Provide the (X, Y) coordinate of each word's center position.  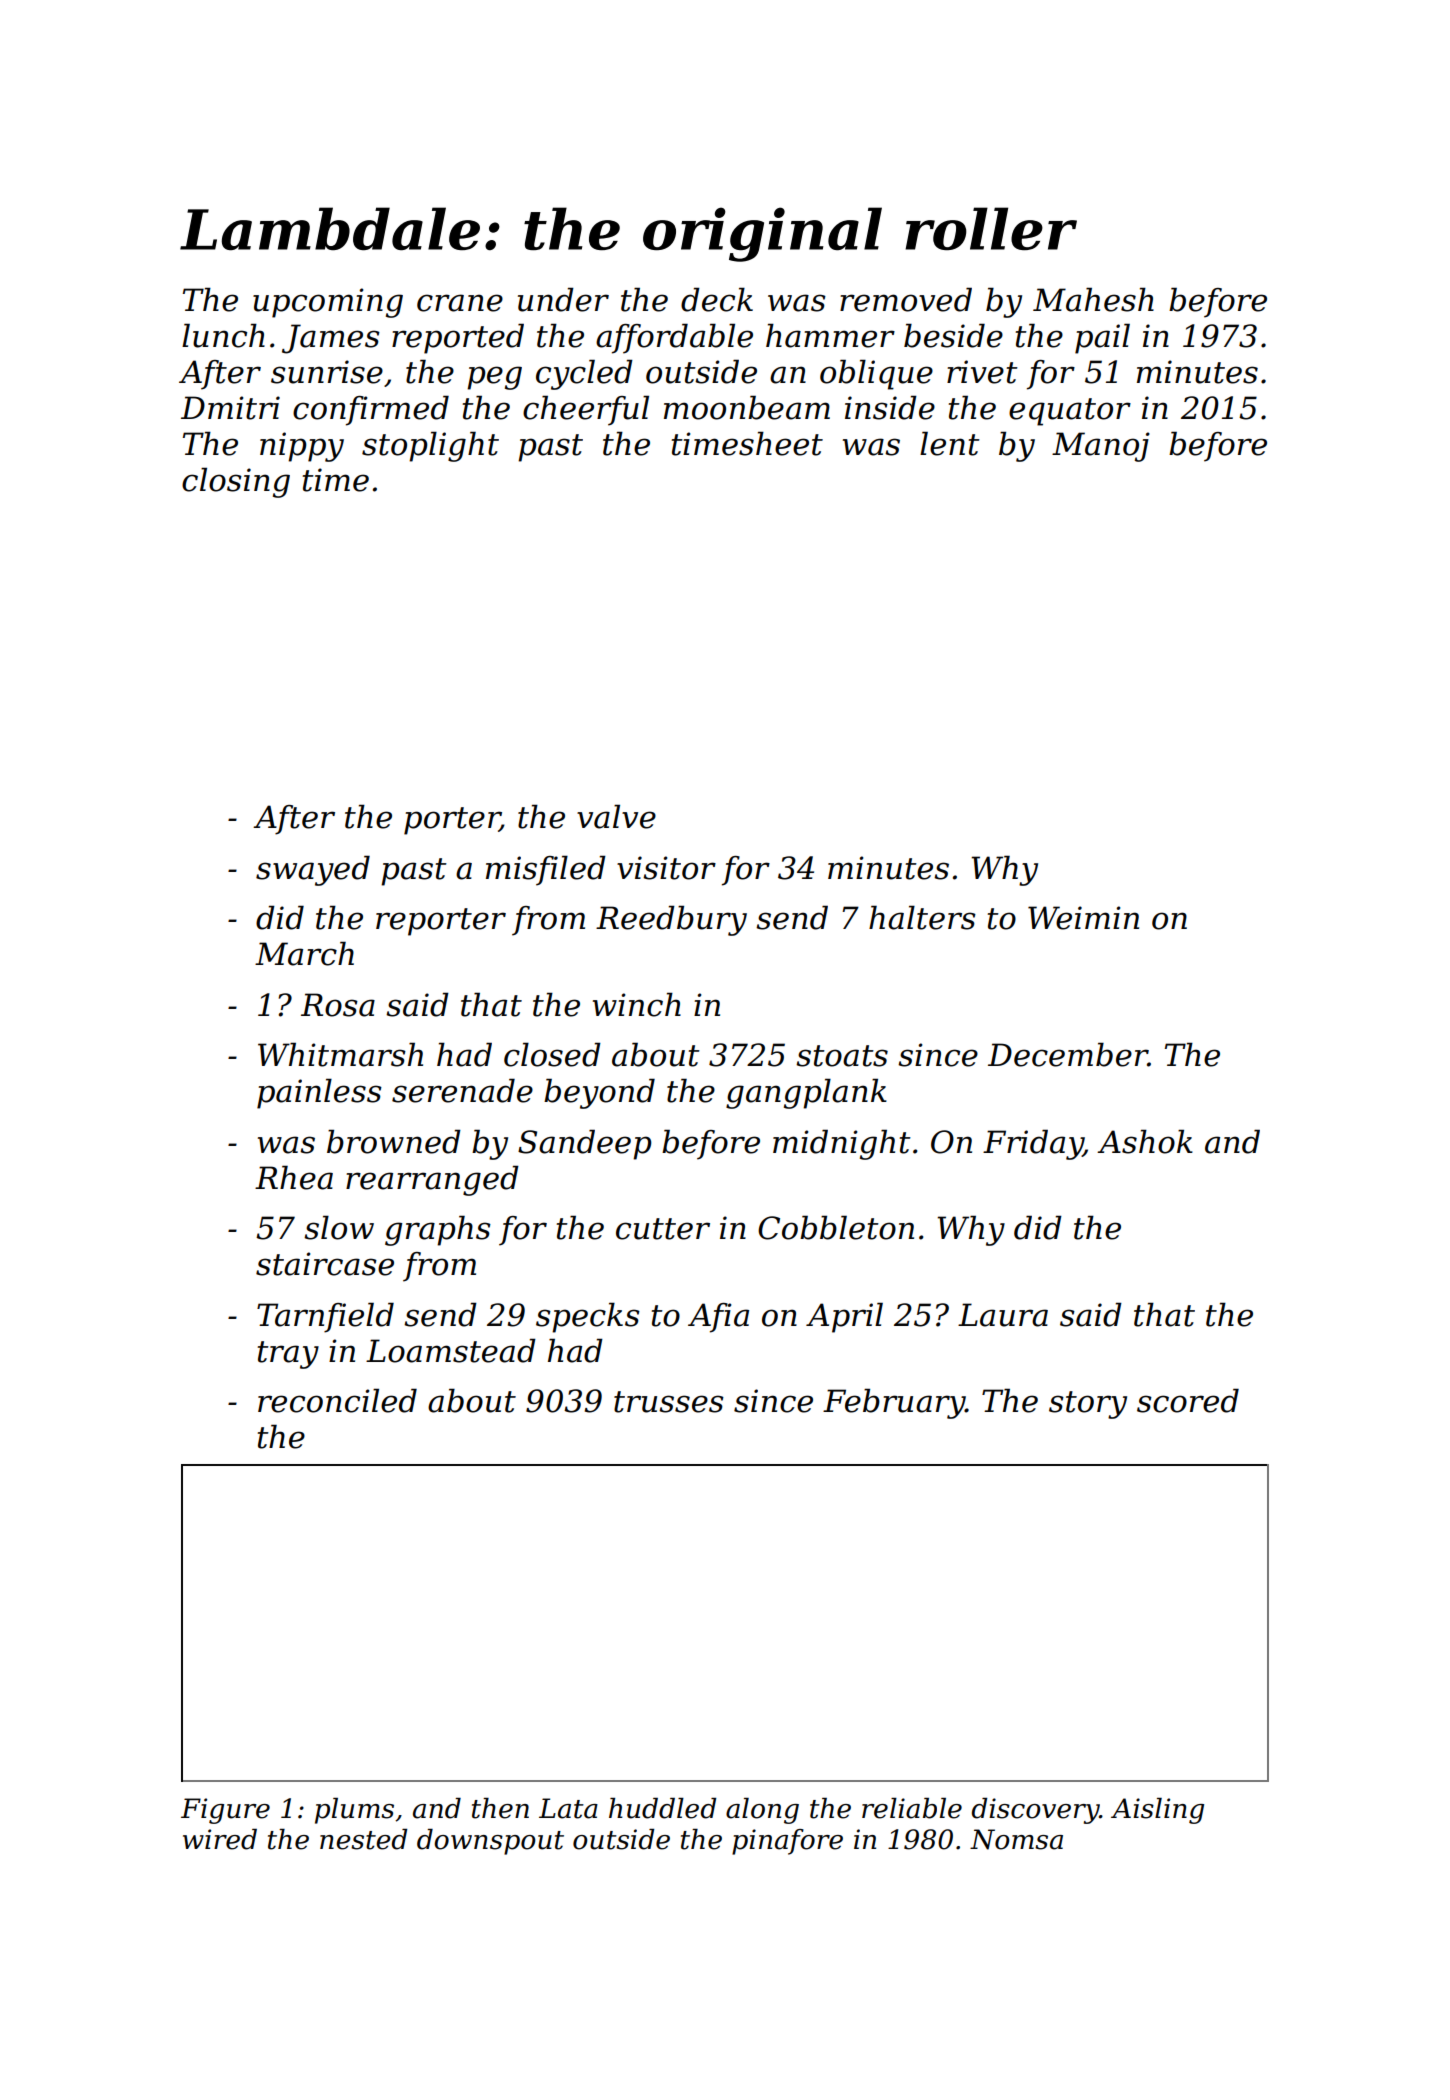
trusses (669, 1402)
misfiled (546, 870)
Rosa (338, 1005)
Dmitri (230, 408)
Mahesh (1093, 299)
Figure (225, 1811)
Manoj (1101, 447)
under (563, 299)
